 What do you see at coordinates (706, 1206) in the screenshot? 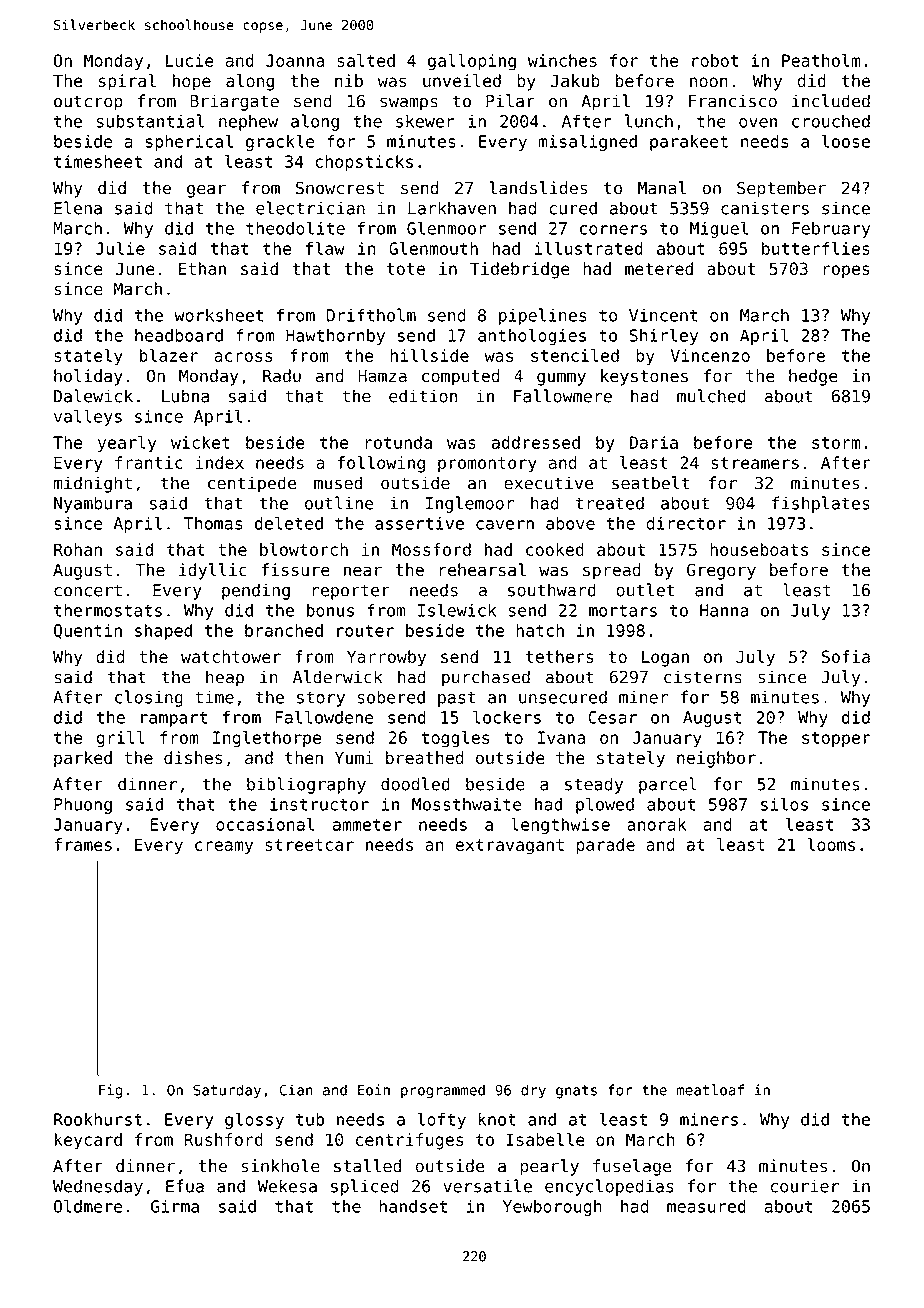
I see `measured` at bounding box center [706, 1206].
